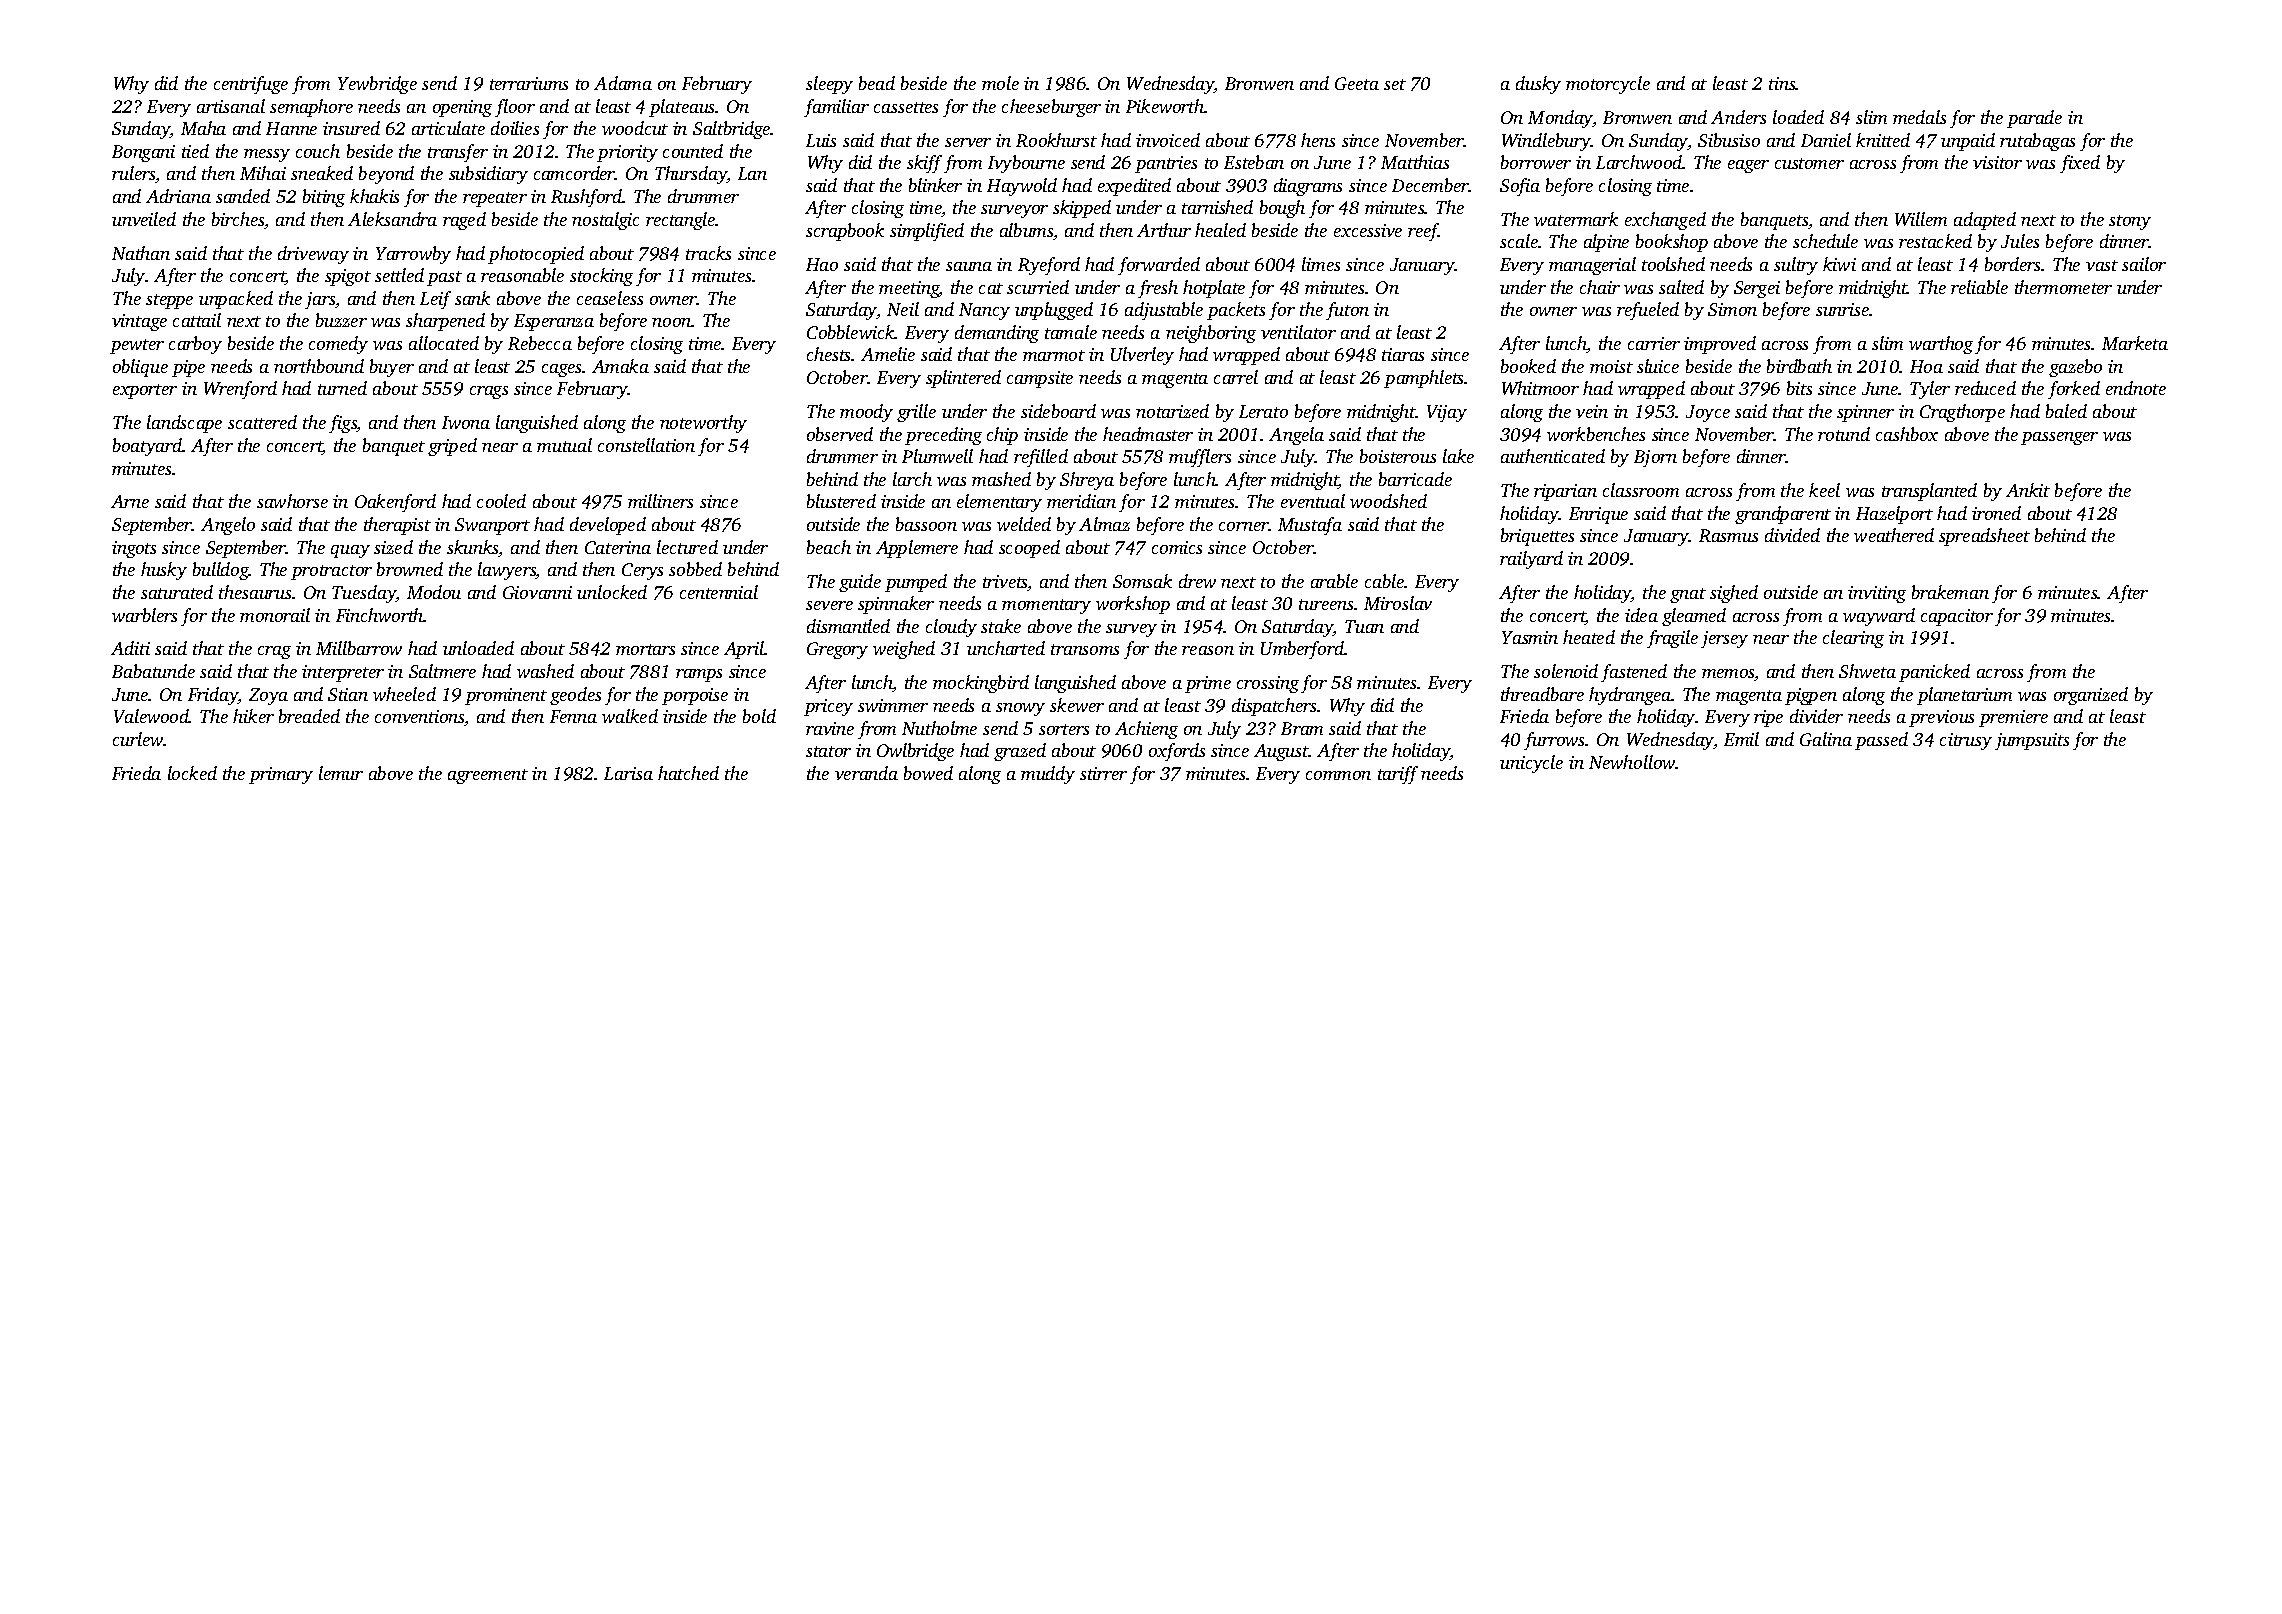 This screenshot has width=2282, height=1614. Describe the element at coordinates (2032, 741) in the screenshot. I see `jumpsuits` at that location.
